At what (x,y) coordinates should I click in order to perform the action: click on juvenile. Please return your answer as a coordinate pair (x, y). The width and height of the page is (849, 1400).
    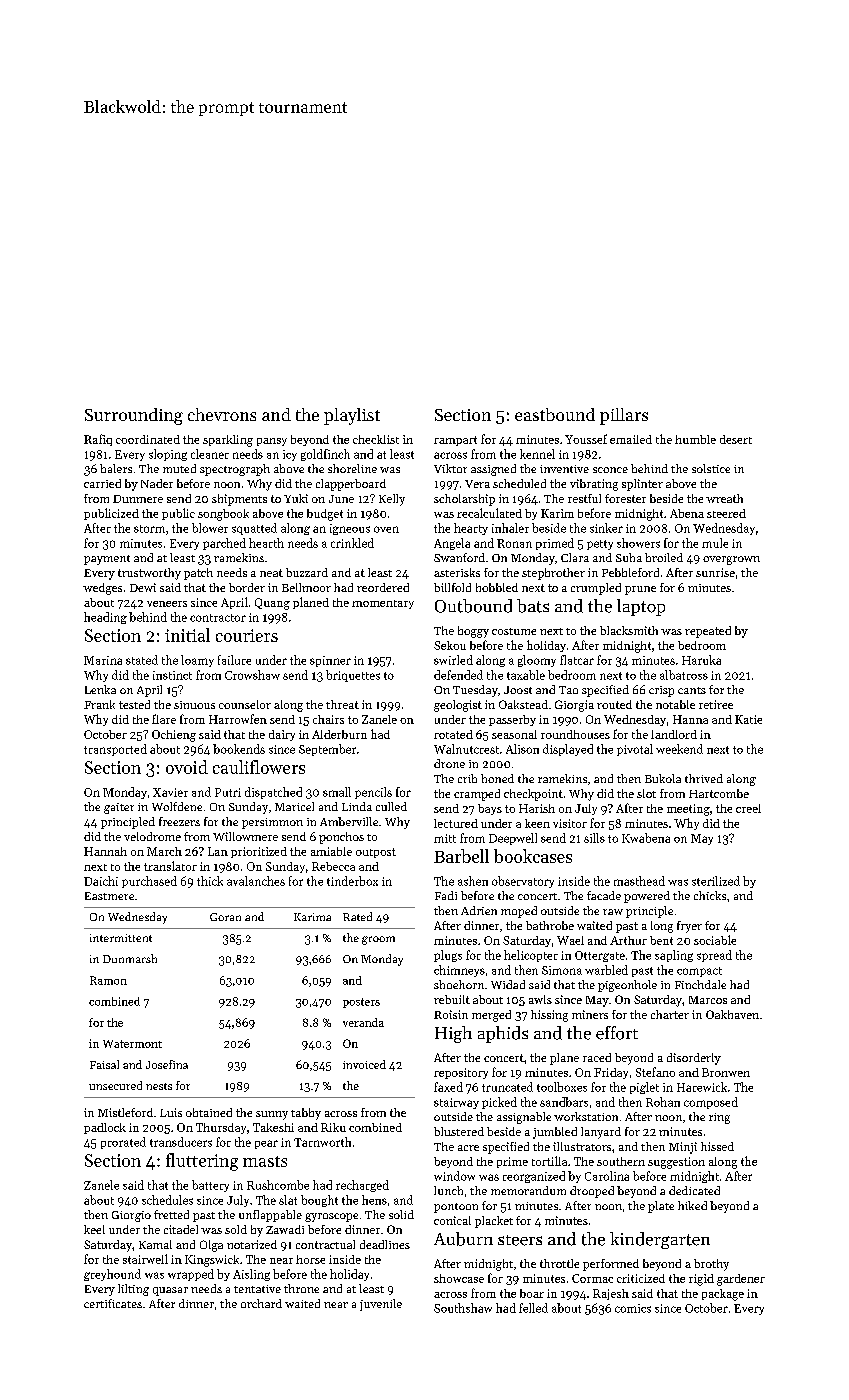
    Looking at the image, I should click on (381, 1305).
